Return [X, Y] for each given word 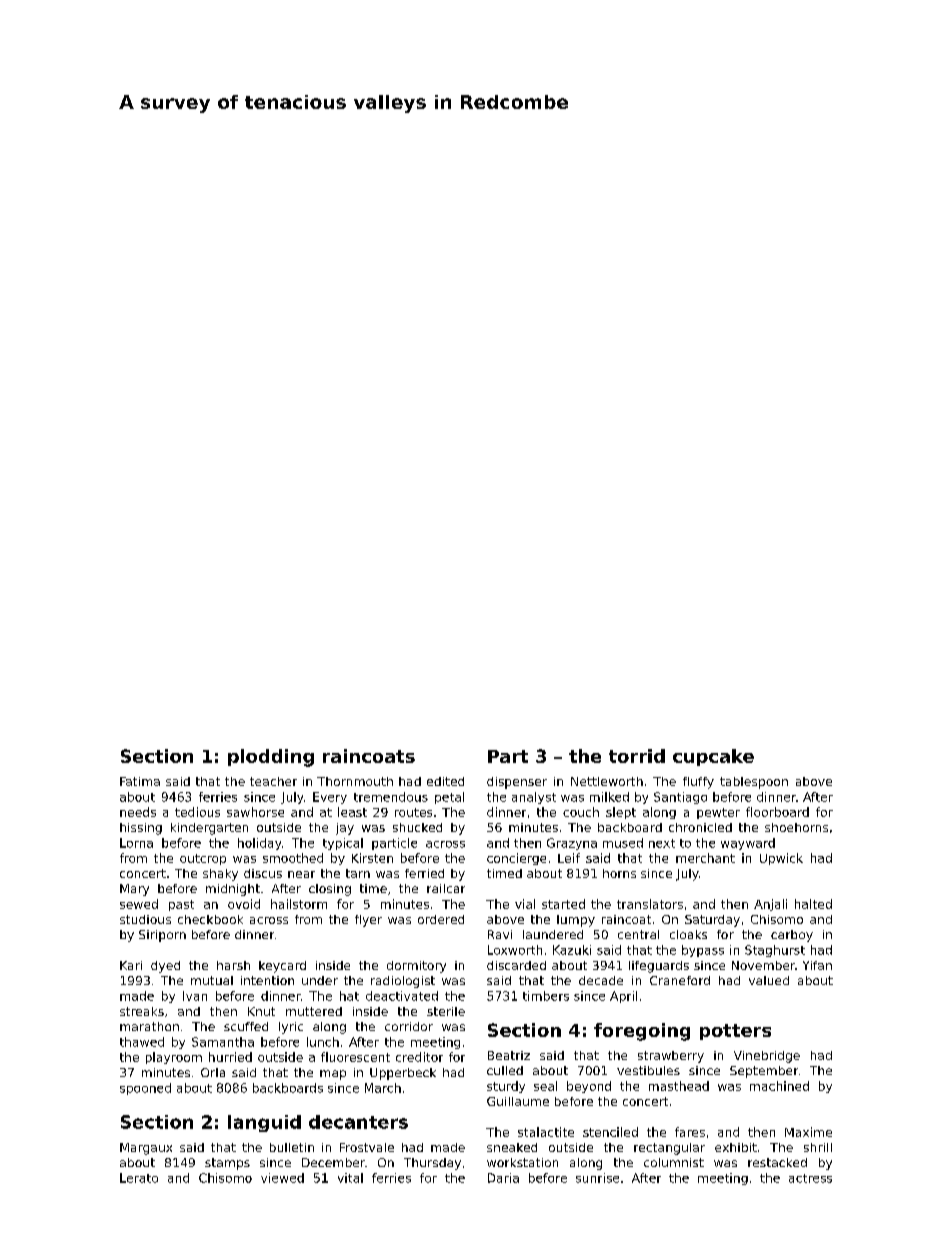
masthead [679, 1086]
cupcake [713, 757]
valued [769, 980]
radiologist [403, 982]
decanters [358, 1122]
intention [267, 980]
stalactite [546, 1132]
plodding [271, 758]
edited [445, 781]
